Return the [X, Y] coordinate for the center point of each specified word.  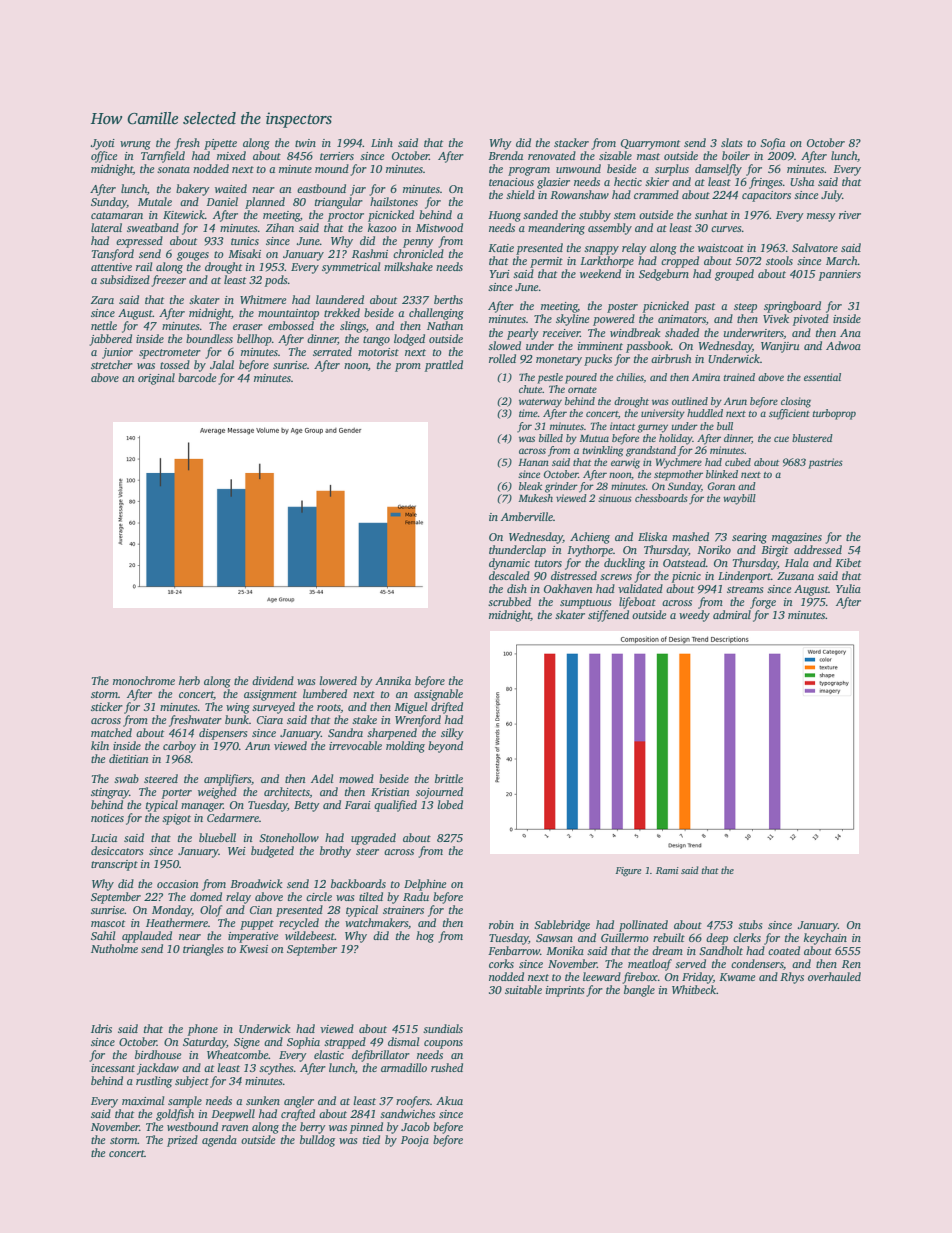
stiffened [608, 616]
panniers [840, 275]
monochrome [144, 680]
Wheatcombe [238, 1054]
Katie [501, 248]
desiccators [117, 850]
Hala [797, 562]
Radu [416, 896]
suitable [523, 989]
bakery [193, 190]
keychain [825, 939]
